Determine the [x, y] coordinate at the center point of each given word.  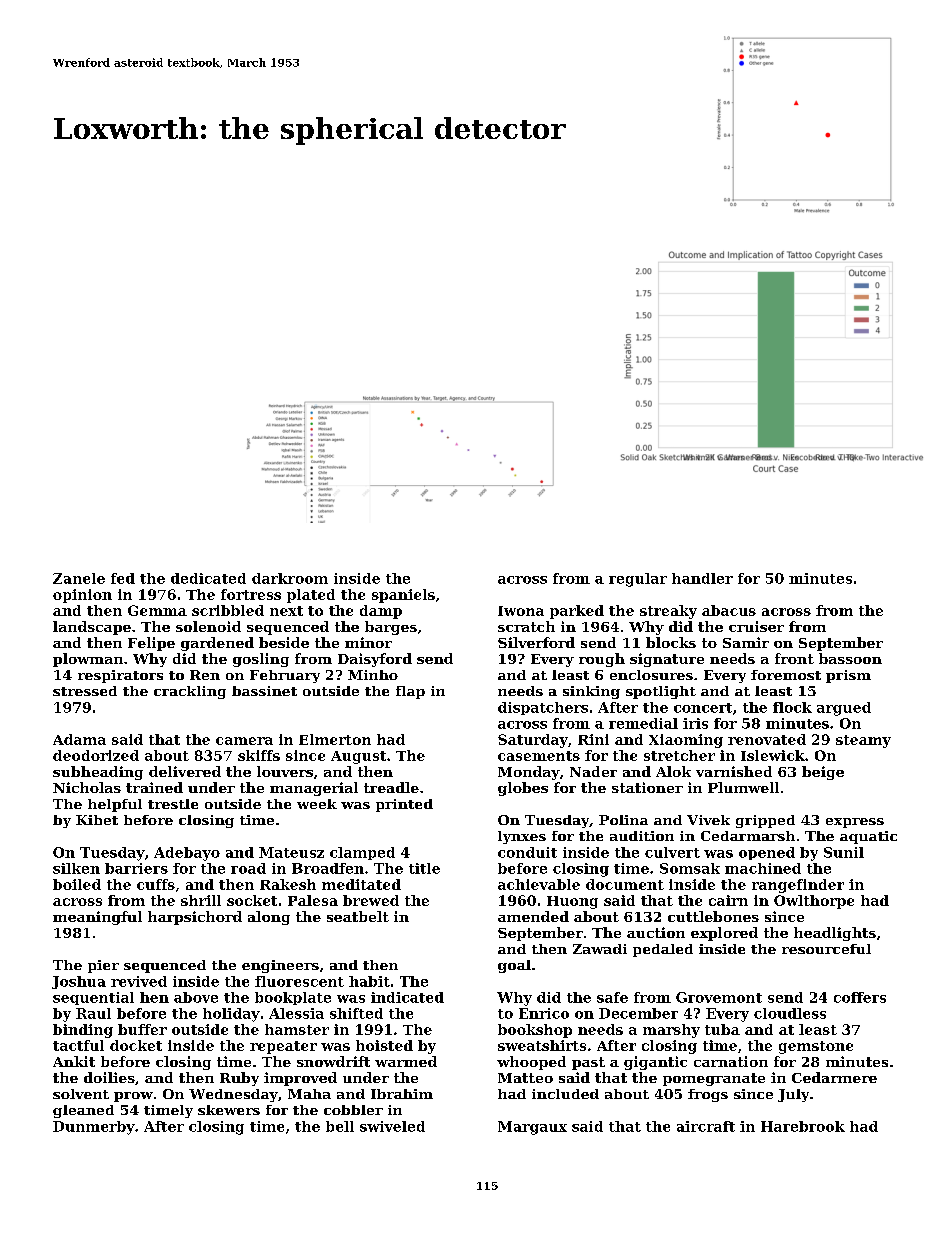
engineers [280, 966]
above [196, 997]
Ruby [239, 1079]
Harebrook [803, 1126]
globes [523, 789]
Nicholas [87, 787]
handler [702, 578]
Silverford [536, 642]
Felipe [151, 644]
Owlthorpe [814, 902]
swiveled [392, 1126]
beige [823, 773]
